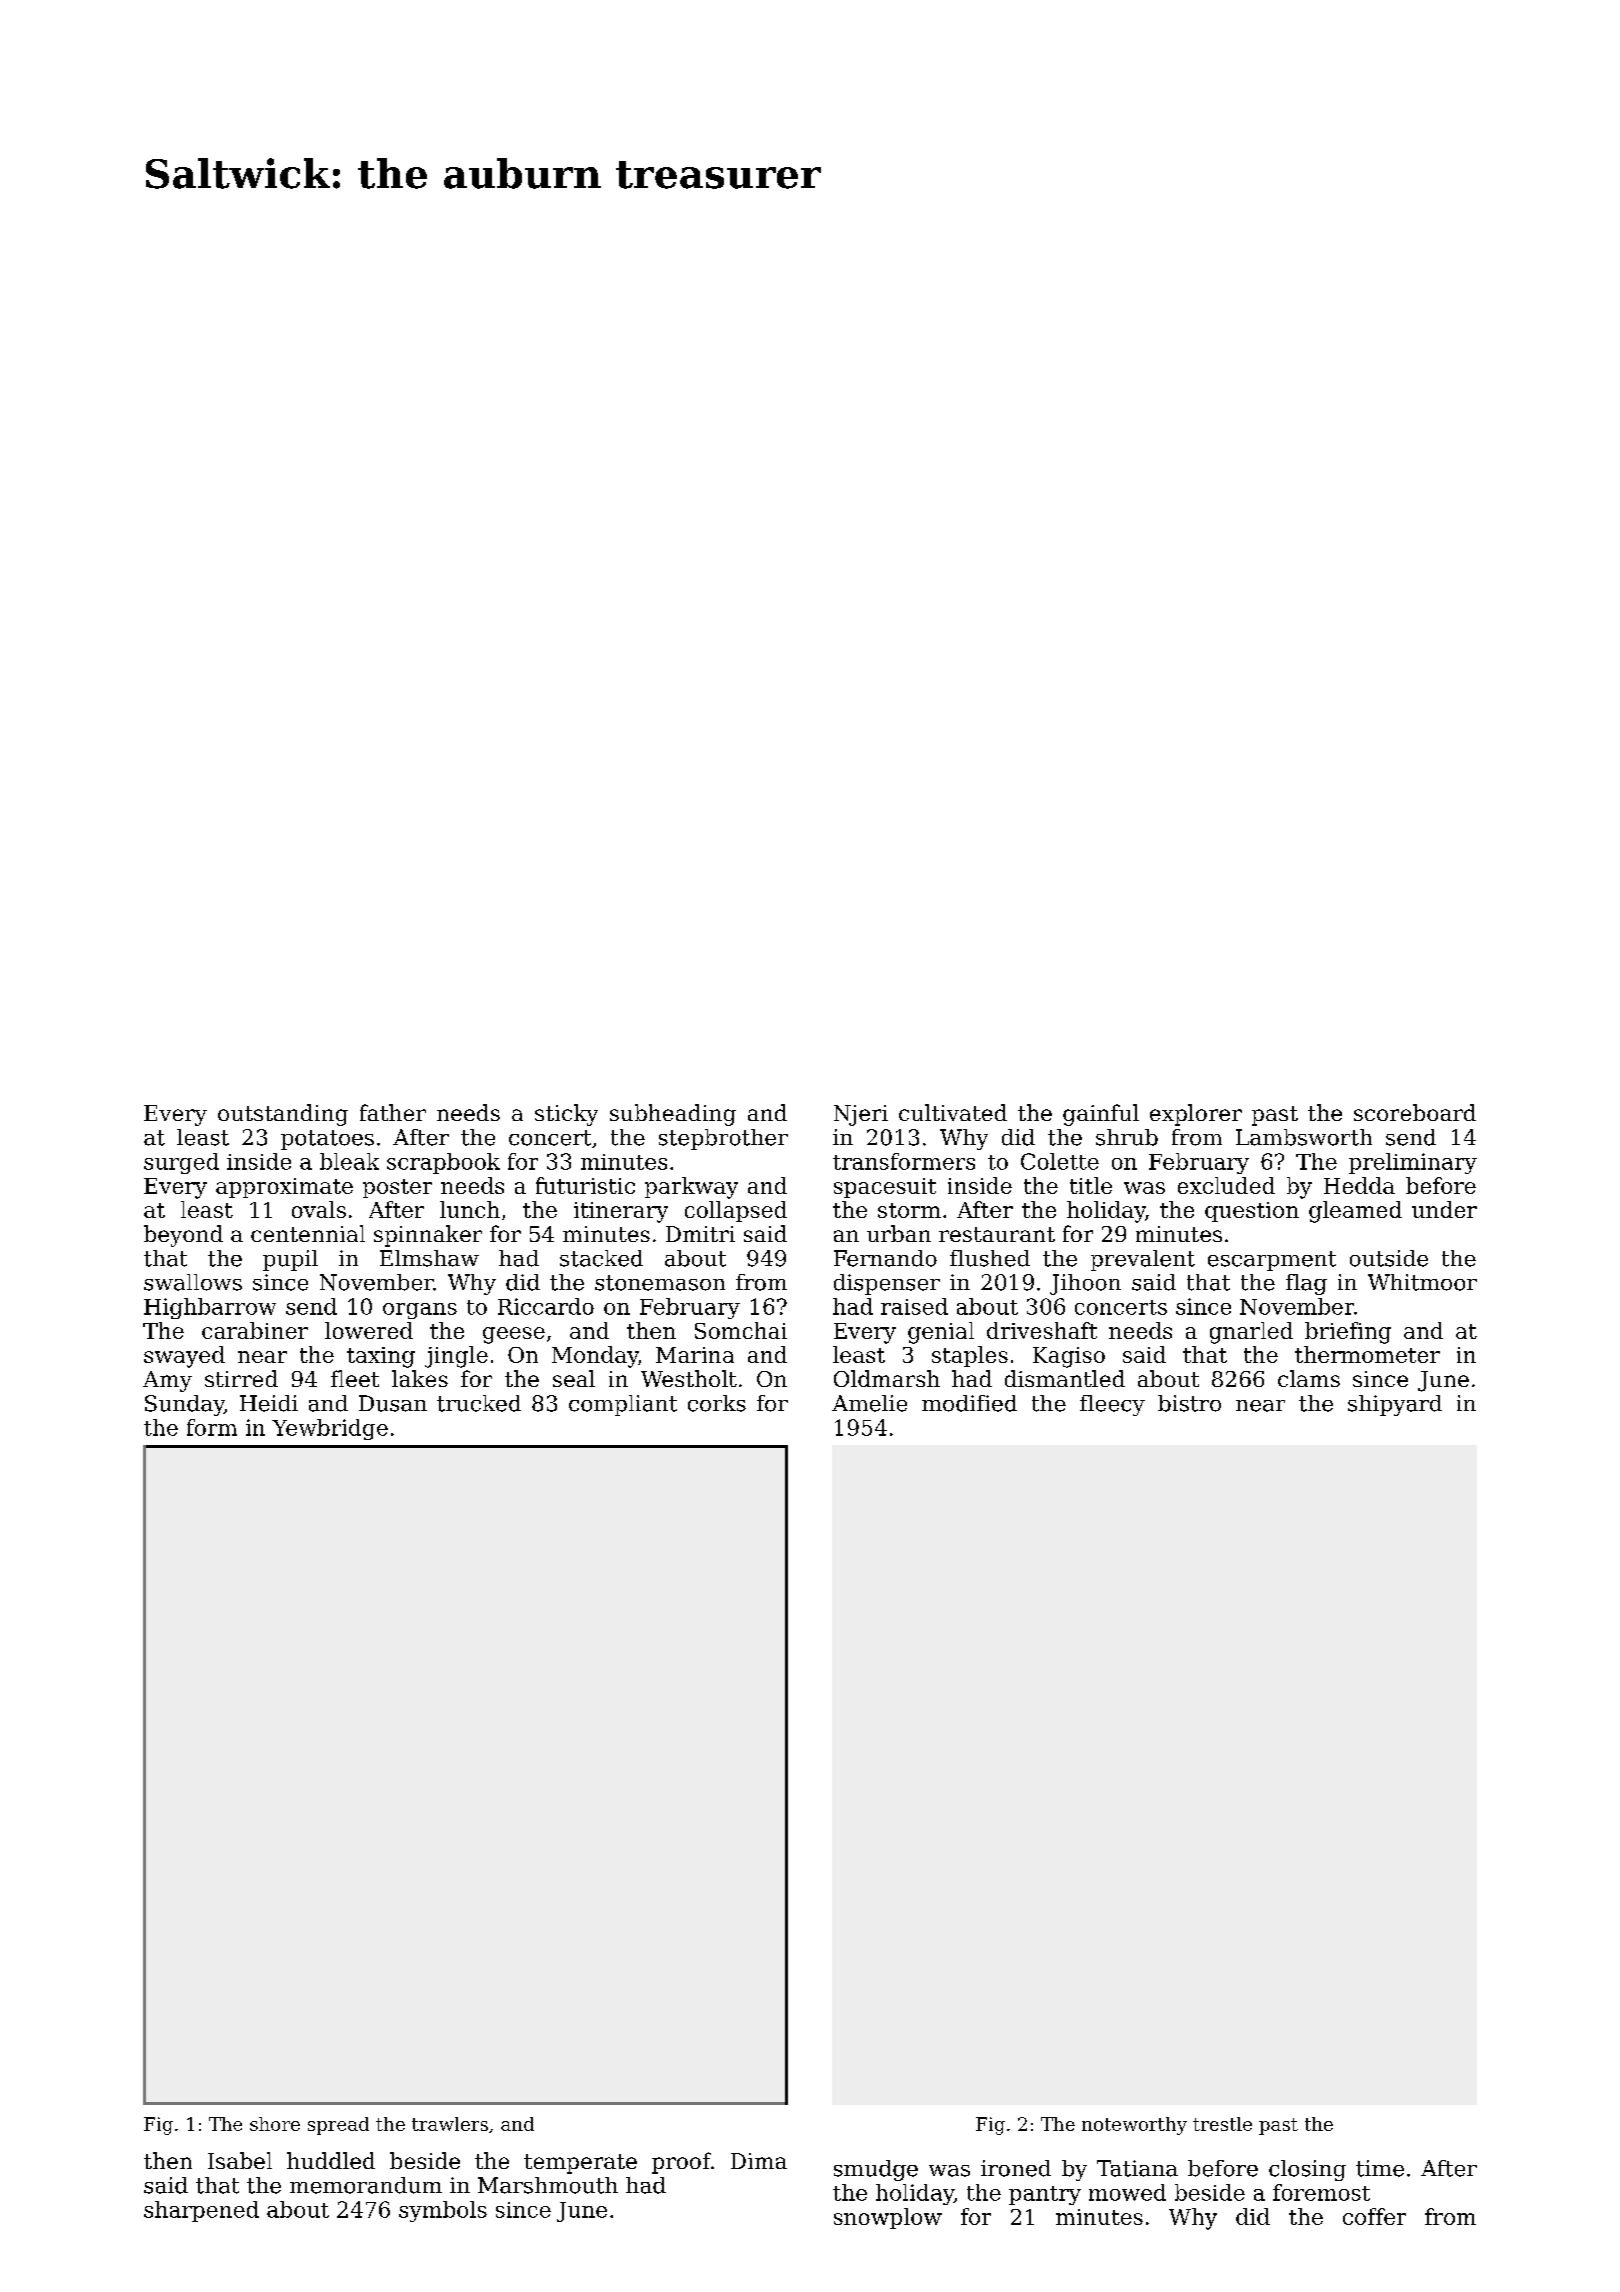  I want to click on Colette, so click(1060, 1161).
